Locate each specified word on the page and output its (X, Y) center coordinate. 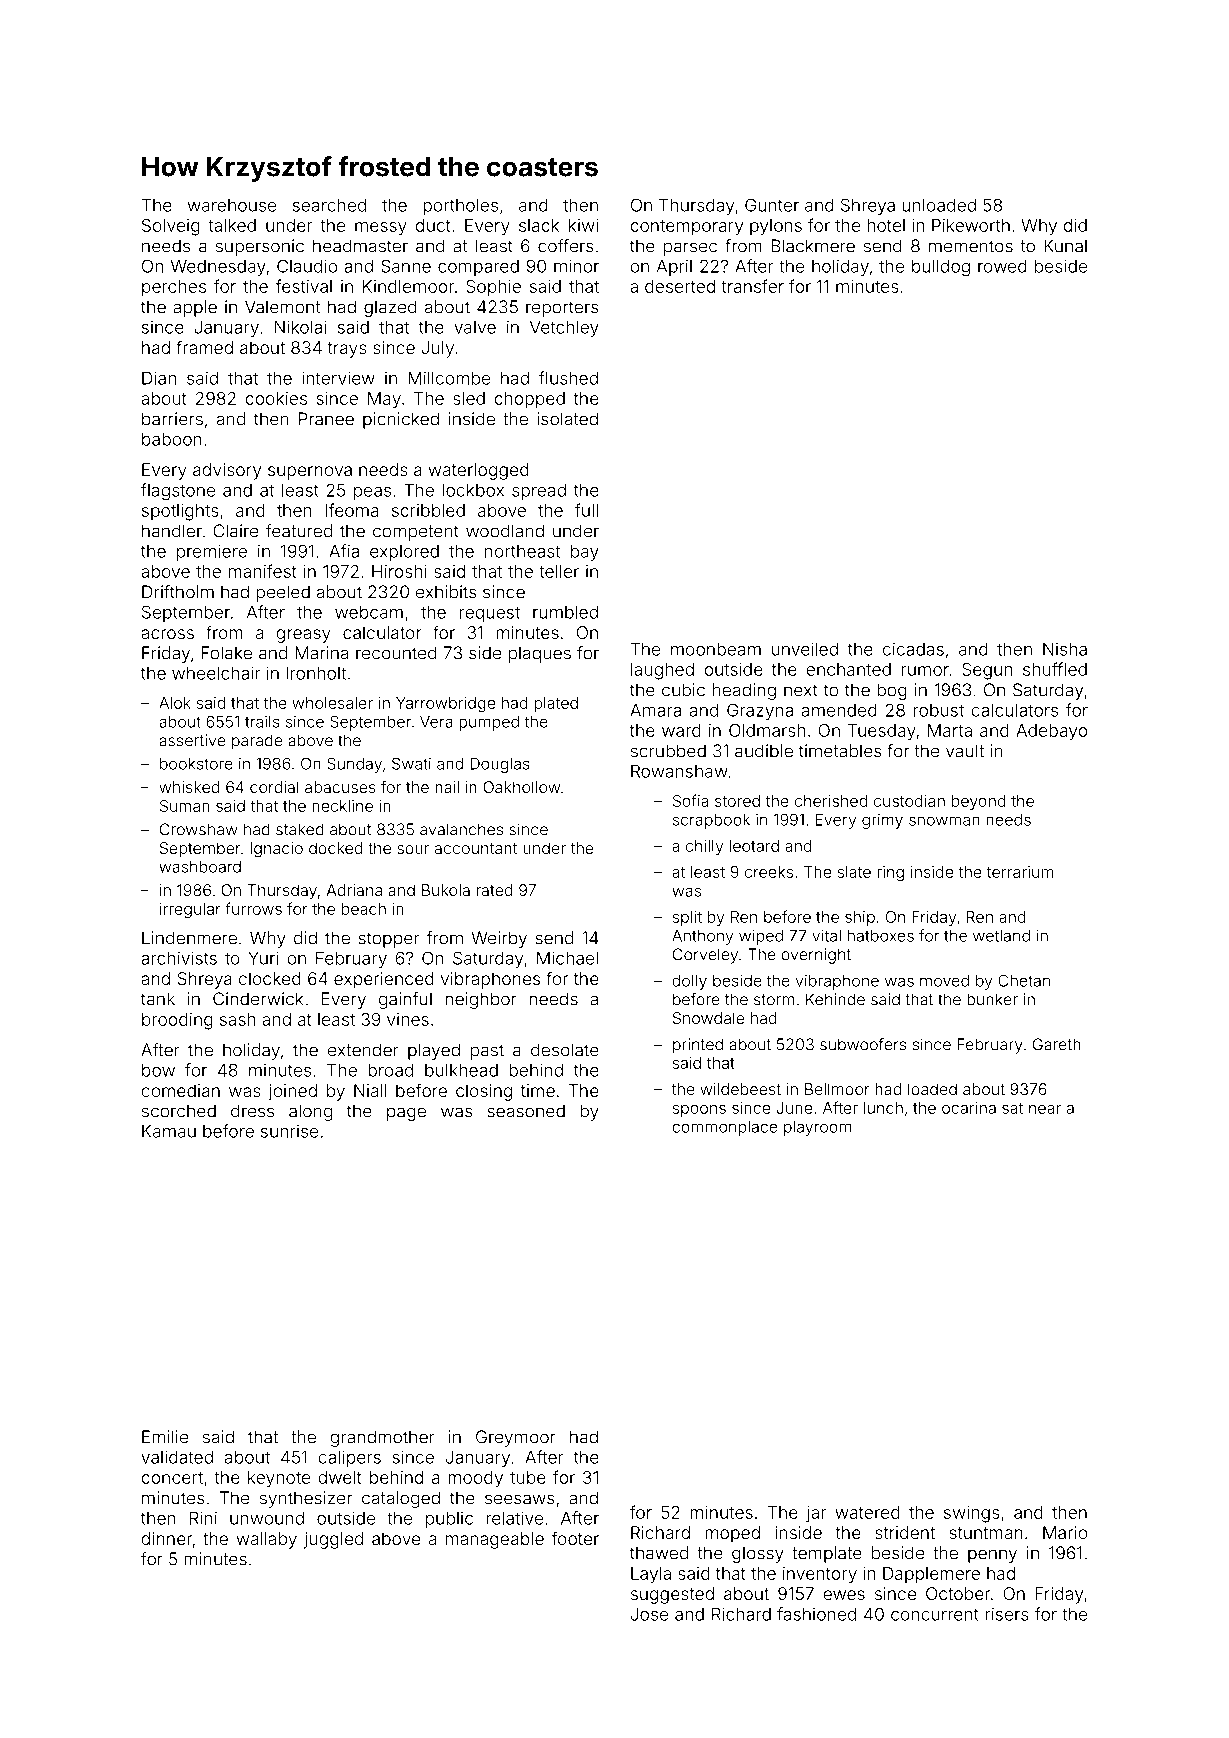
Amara (655, 710)
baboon (172, 439)
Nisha (1065, 649)
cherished (831, 801)
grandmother (382, 1438)
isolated (567, 419)
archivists (179, 958)
